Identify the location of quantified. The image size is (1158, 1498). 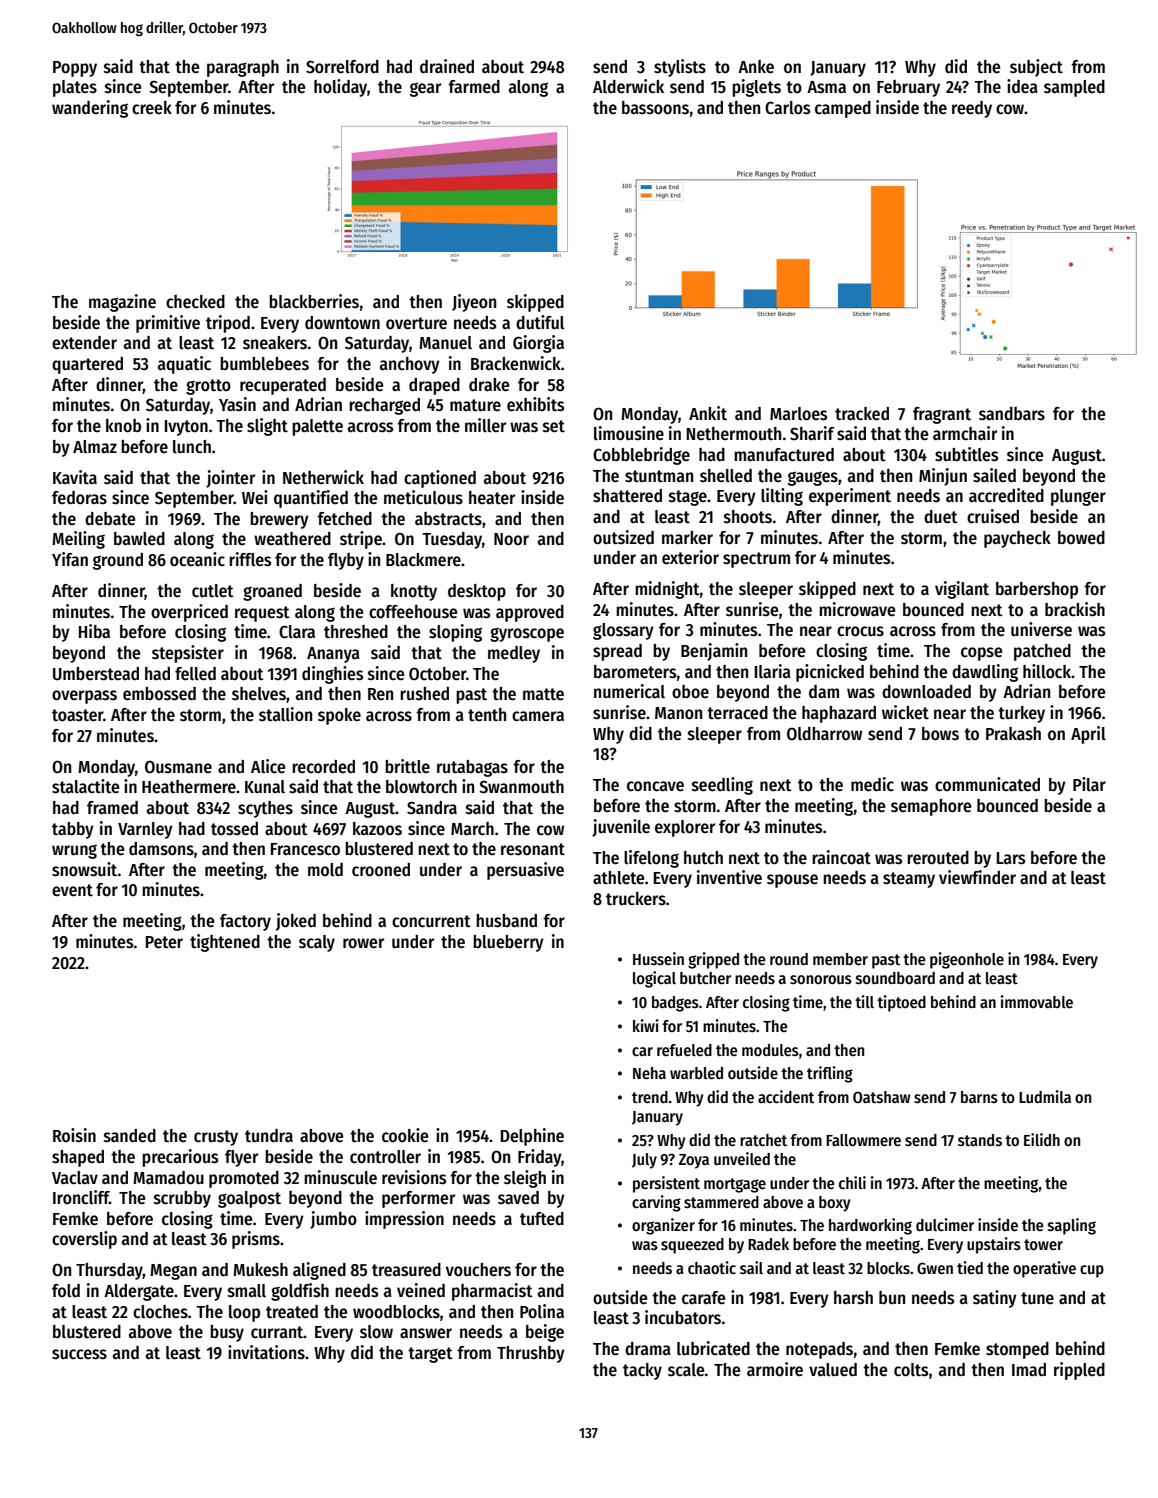
(311, 499).
